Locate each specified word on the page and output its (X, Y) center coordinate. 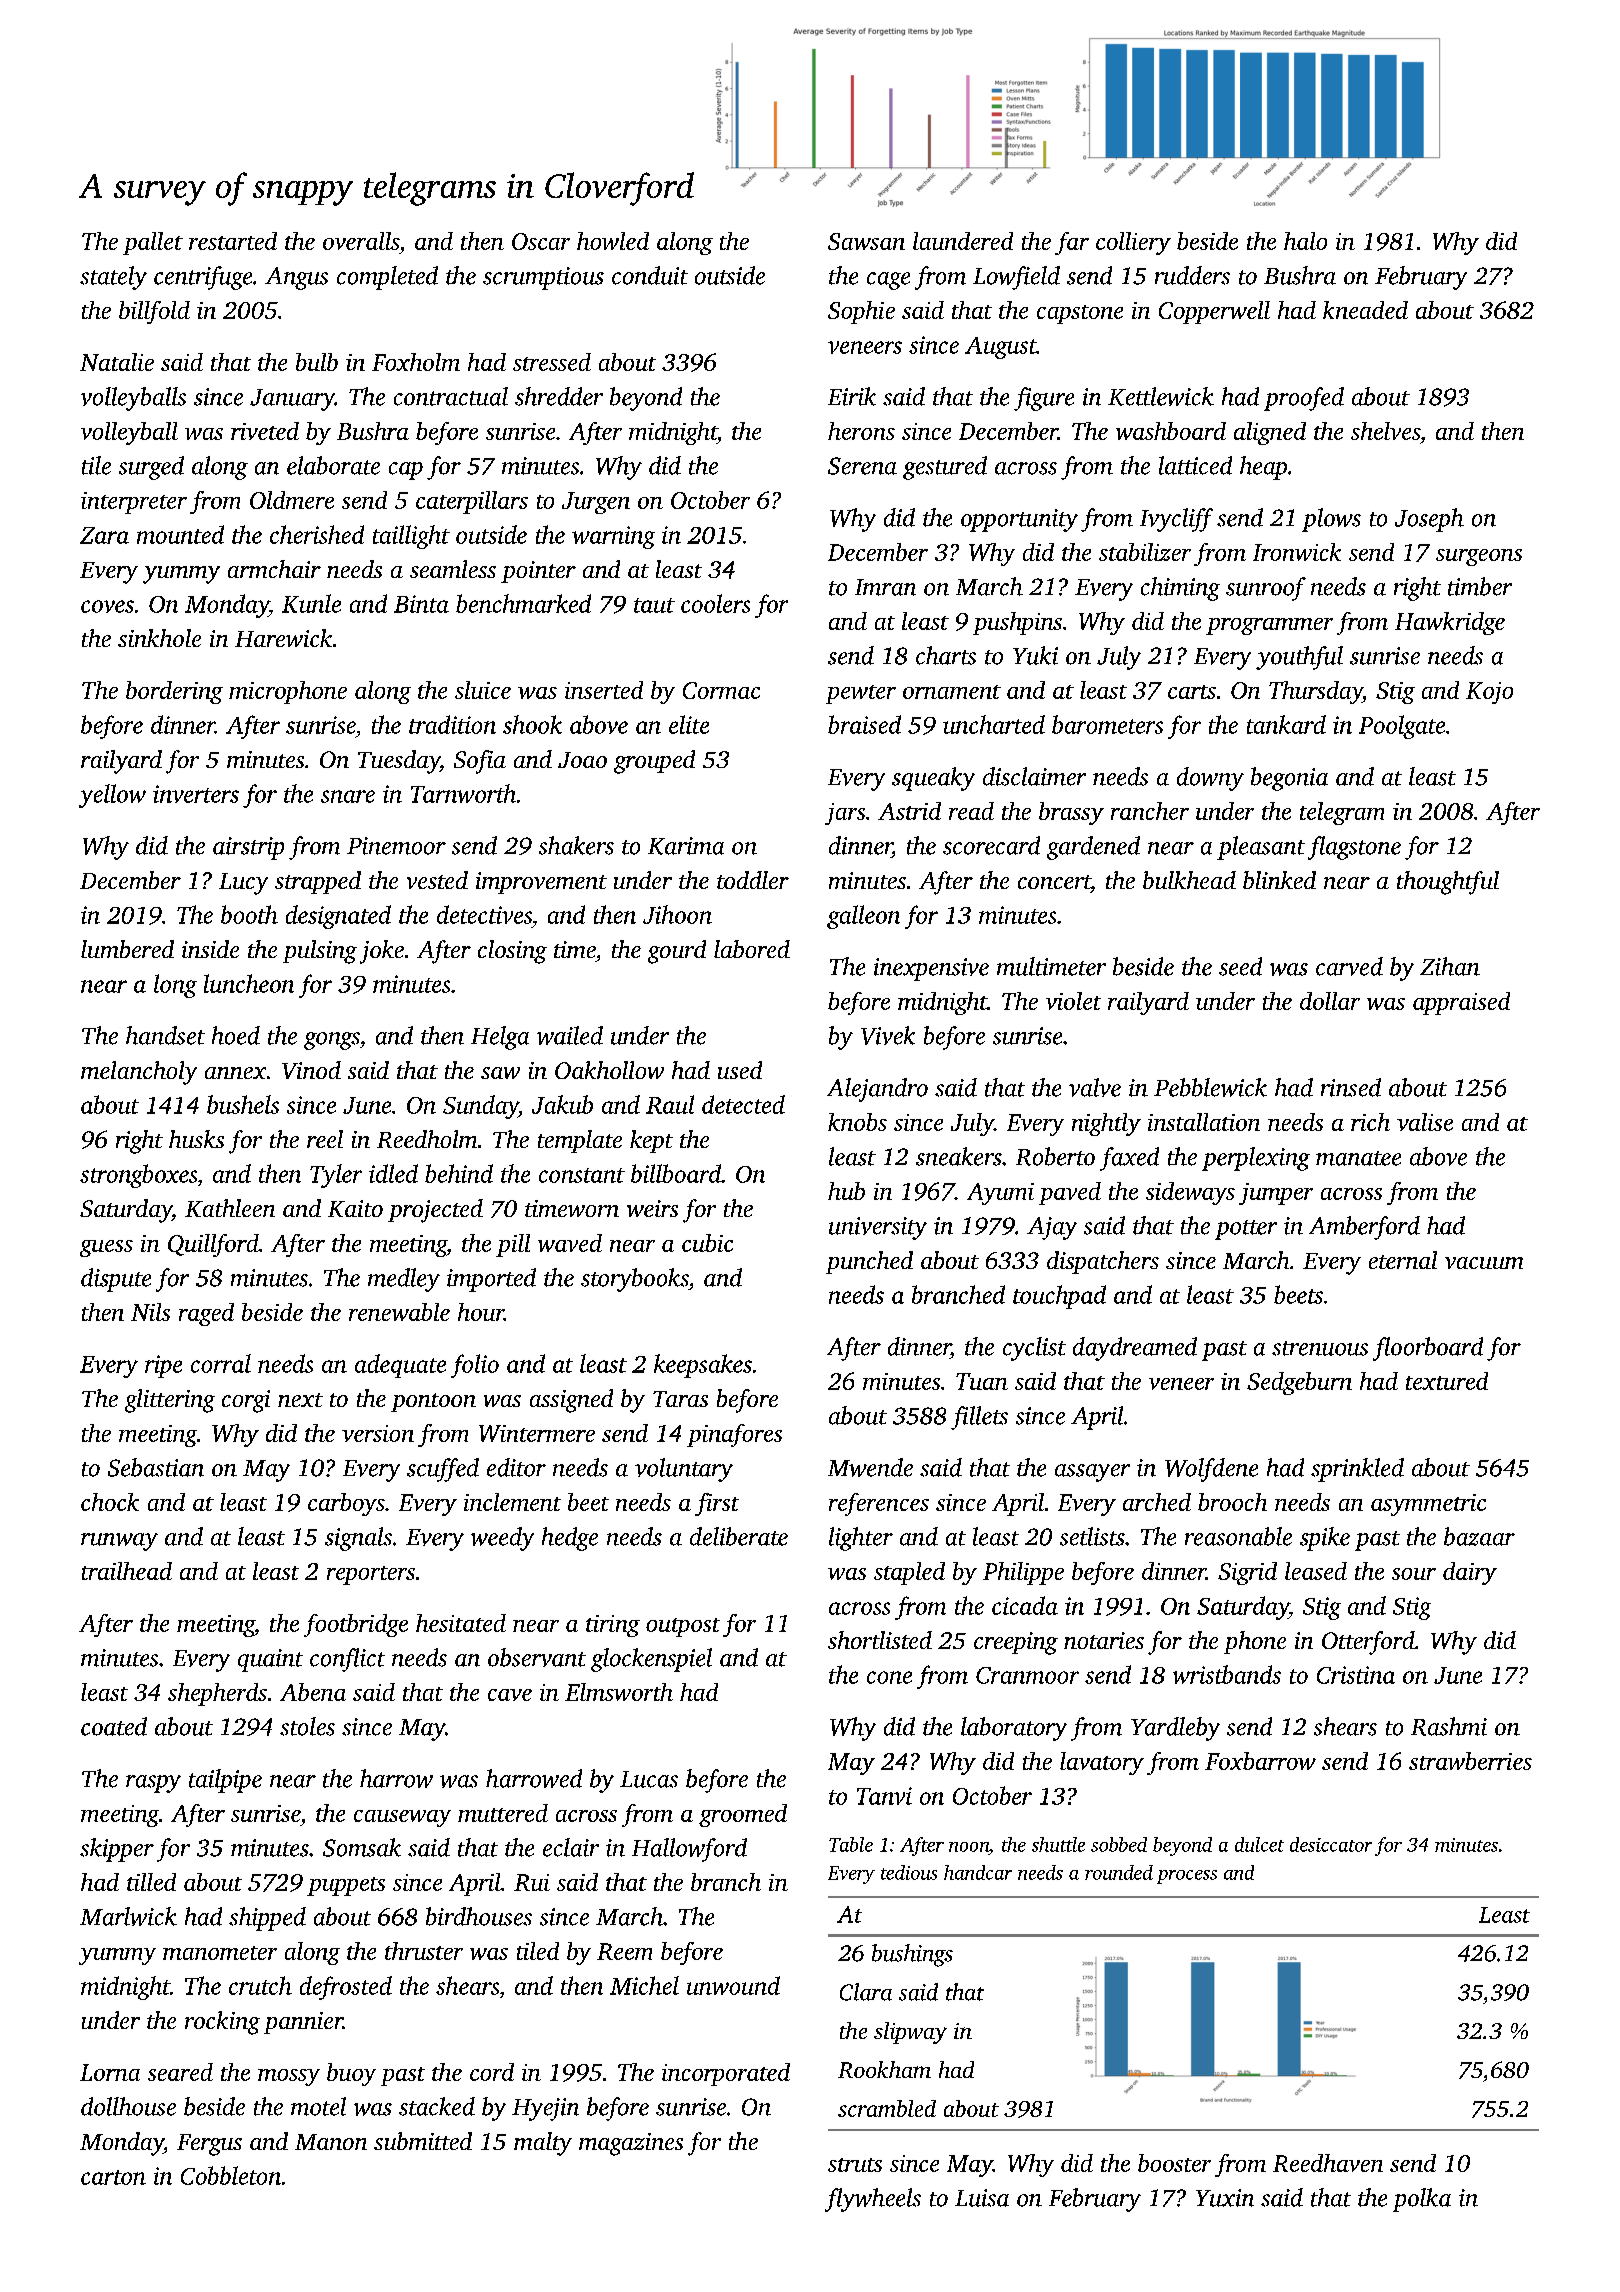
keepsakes (703, 1366)
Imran (885, 587)
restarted (233, 241)
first (717, 1504)
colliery (1133, 243)
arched (1157, 1502)
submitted (423, 2141)
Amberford (1364, 1228)
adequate (400, 1366)
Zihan (1450, 966)
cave (510, 1695)
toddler (753, 880)
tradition (452, 724)
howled (613, 241)
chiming (1180, 589)
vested (437, 880)
